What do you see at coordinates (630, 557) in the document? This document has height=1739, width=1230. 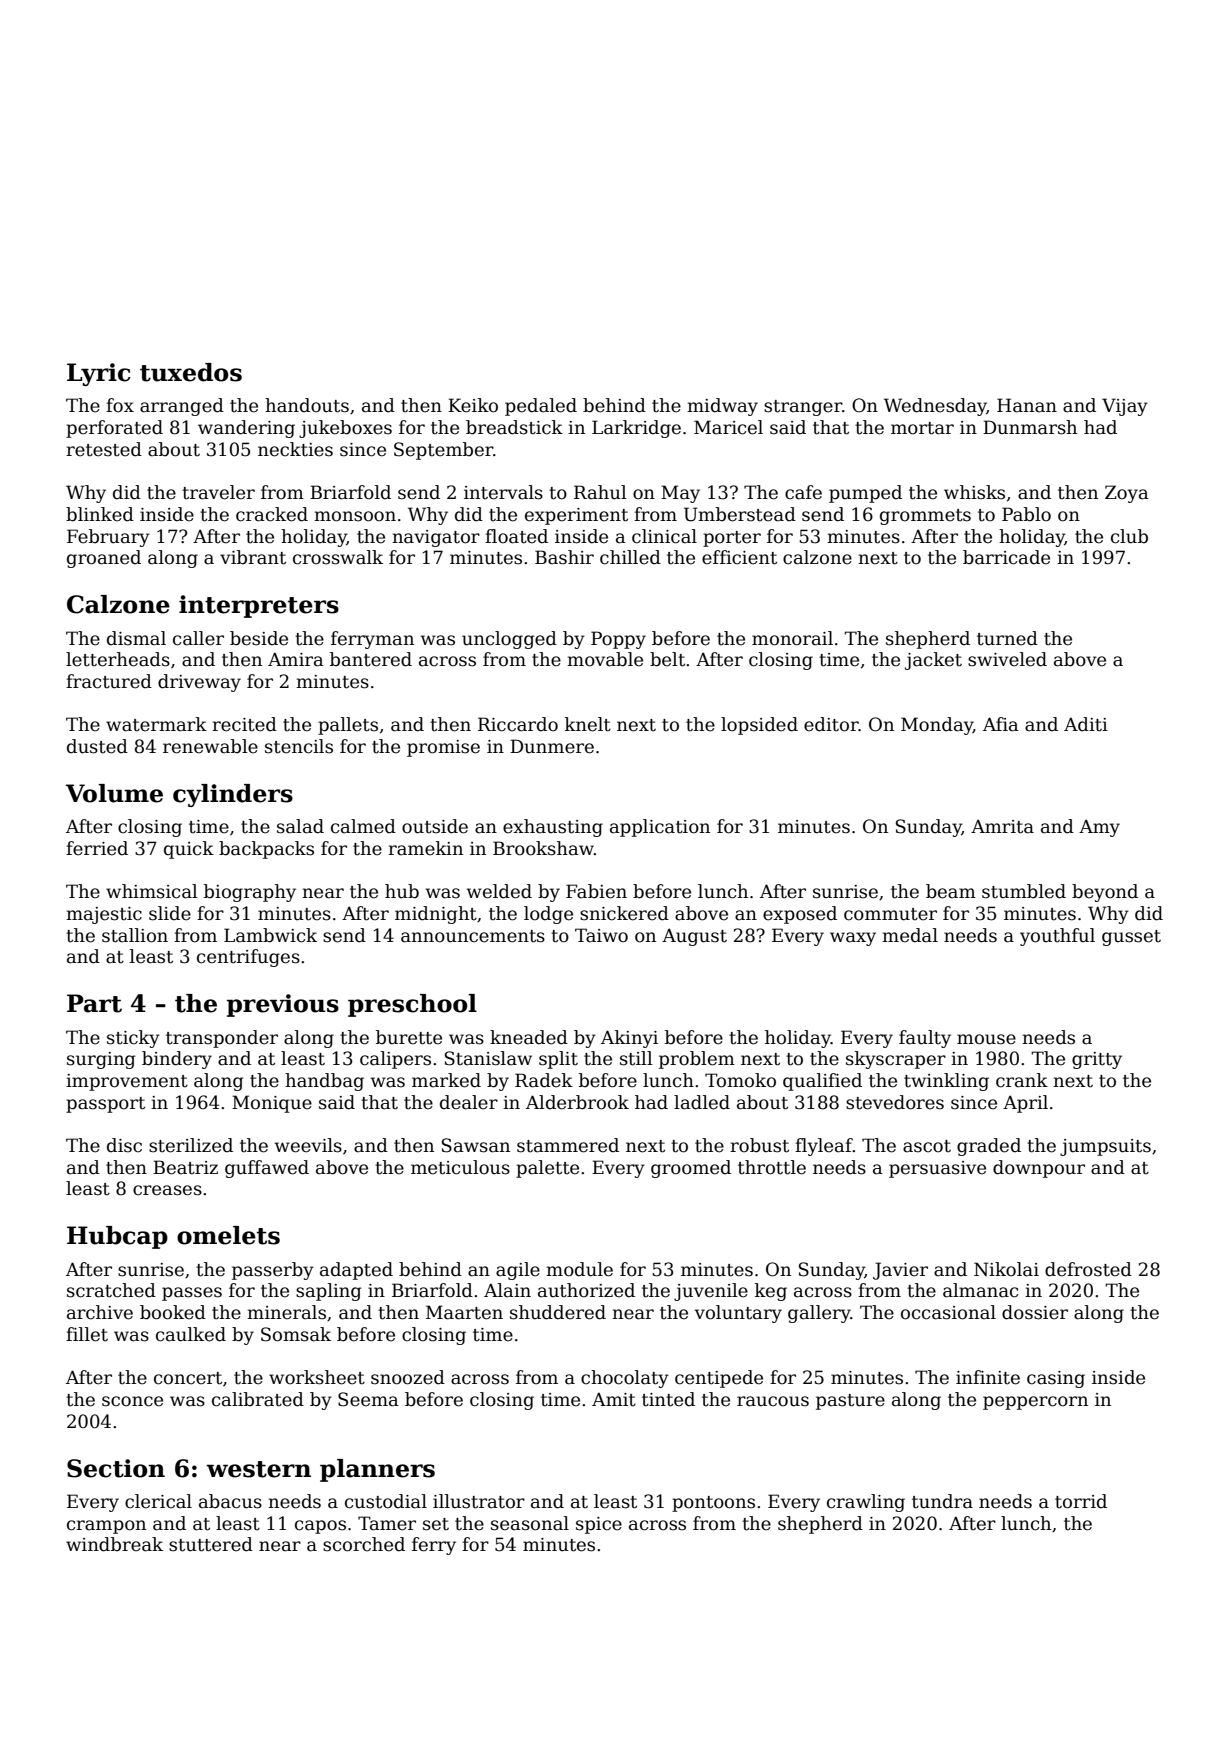 I see `chilled` at bounding box center [630, 557].
